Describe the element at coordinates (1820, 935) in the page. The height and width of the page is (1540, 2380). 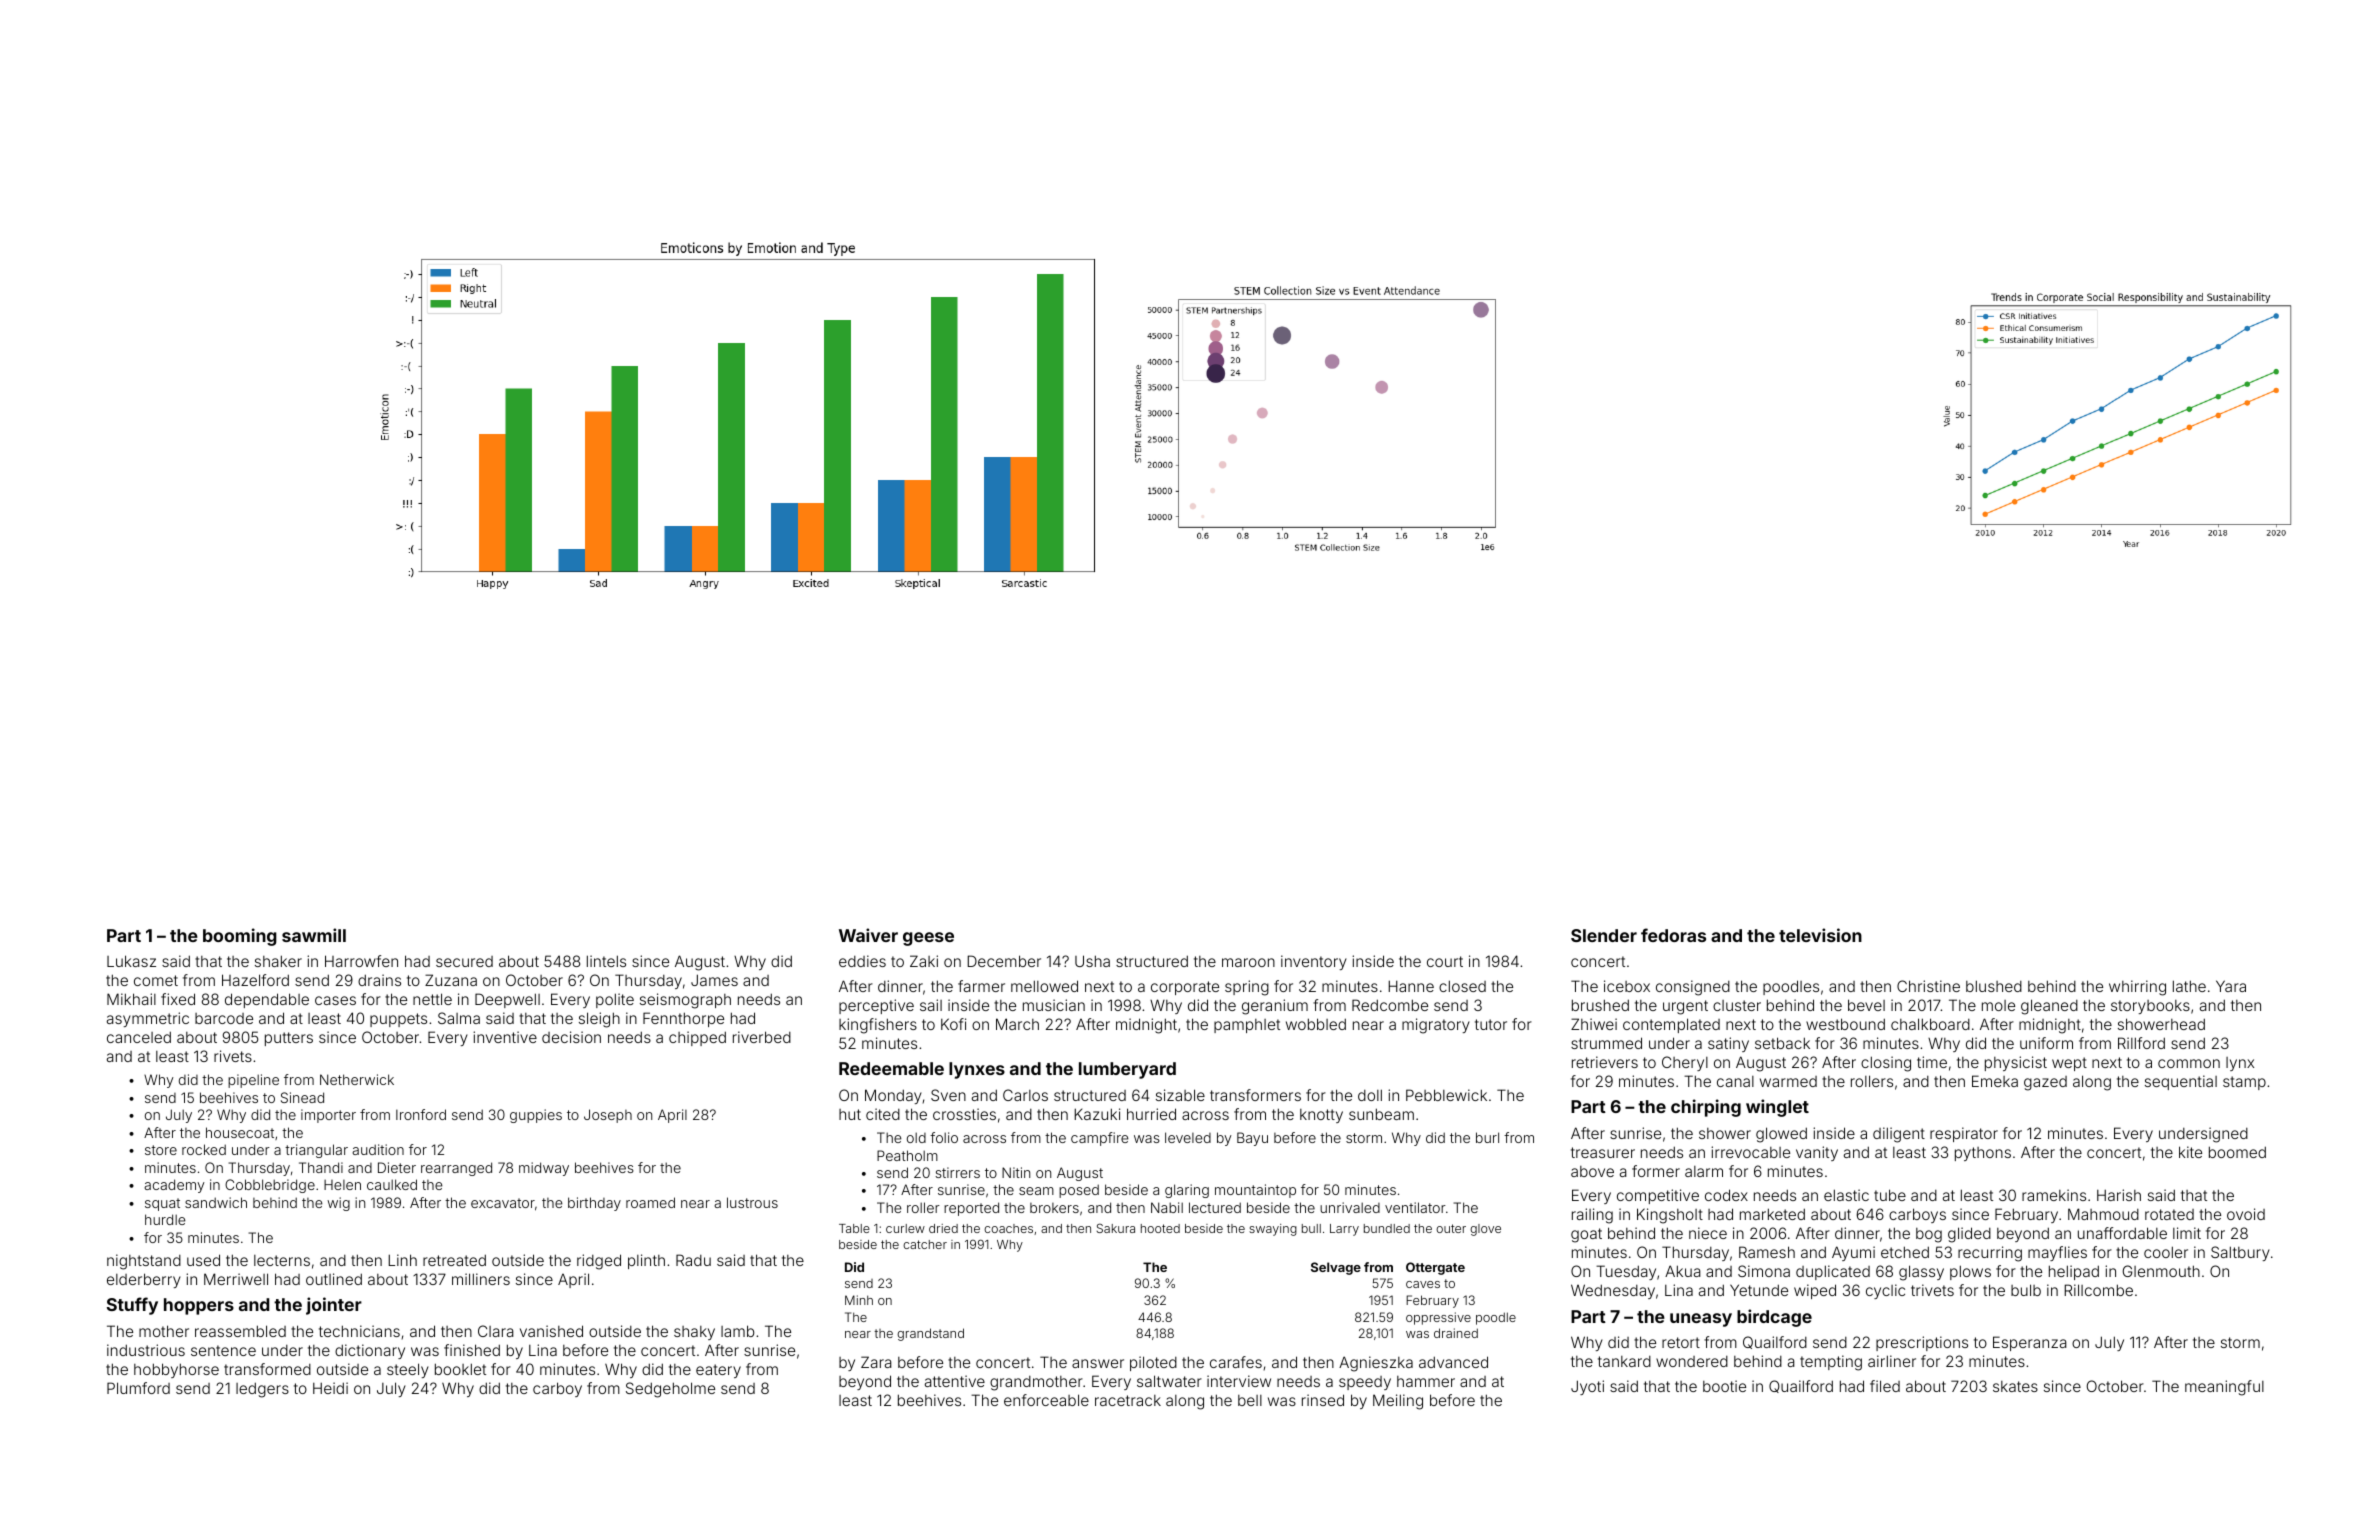
I see `television` at that location.
